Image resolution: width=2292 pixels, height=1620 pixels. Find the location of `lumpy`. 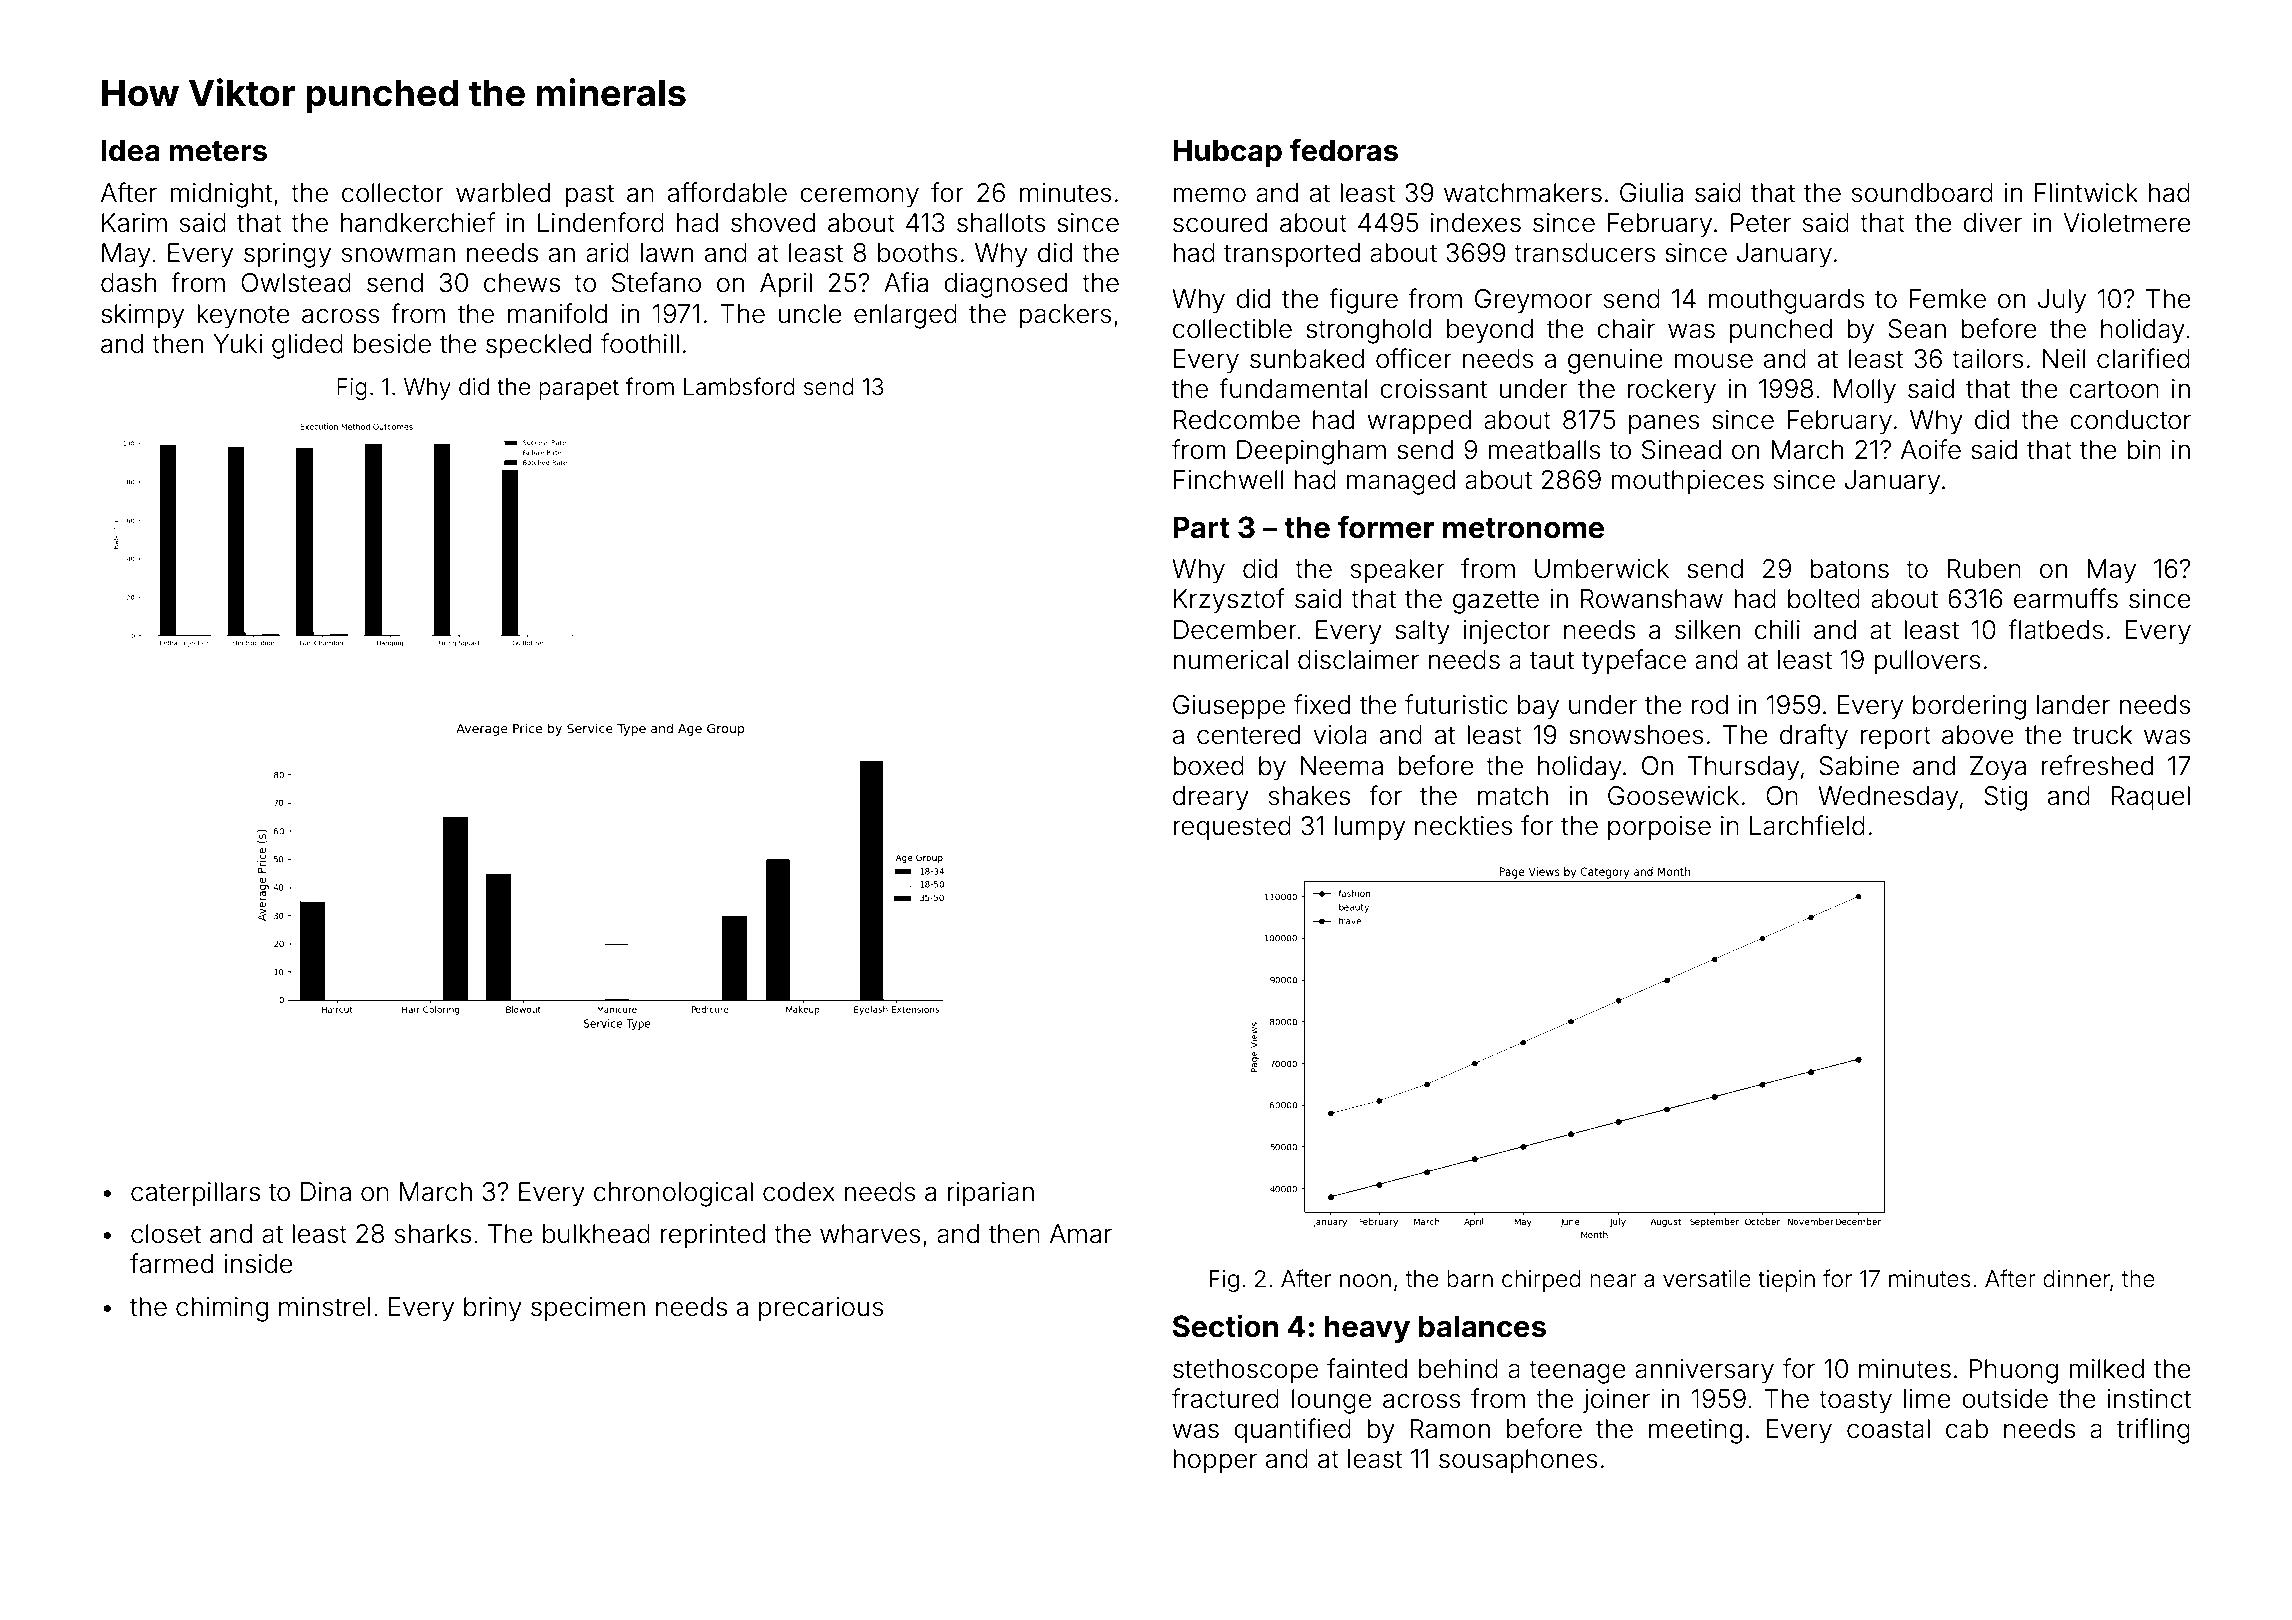

lumpy is located at coordinates (1370, 828).
